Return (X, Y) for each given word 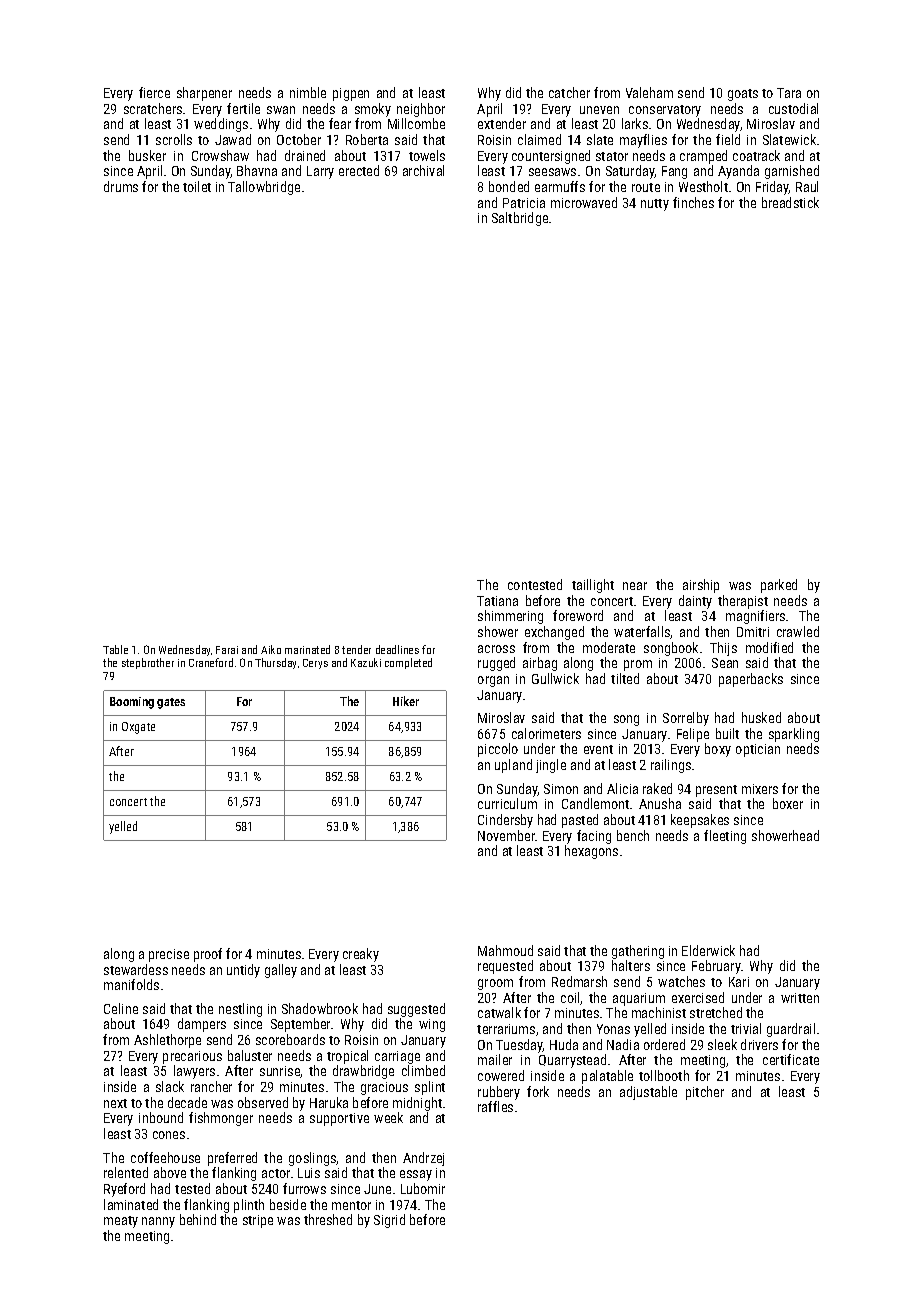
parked (779, 586)
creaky (361, 955)
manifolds (131, 984)
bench (633, 835)
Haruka (329, 1102)
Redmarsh (579, 981)
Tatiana (497, 601)
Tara (789, 93)
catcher (569, 92)
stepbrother (148, 663)
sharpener (204, 94)
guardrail (791, 1030)
